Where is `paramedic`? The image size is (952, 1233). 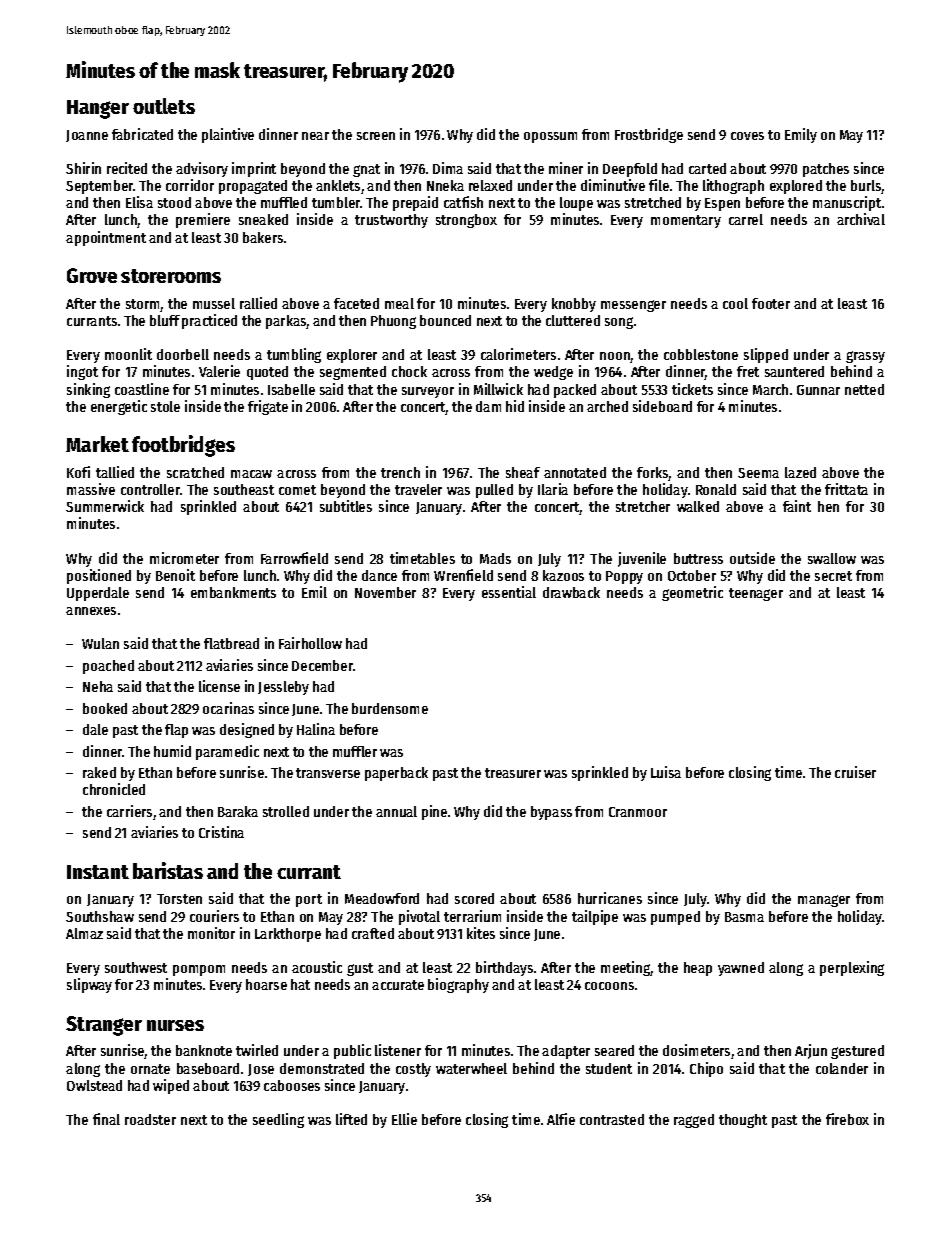 paramedic is located at coordinates (227, 752).
